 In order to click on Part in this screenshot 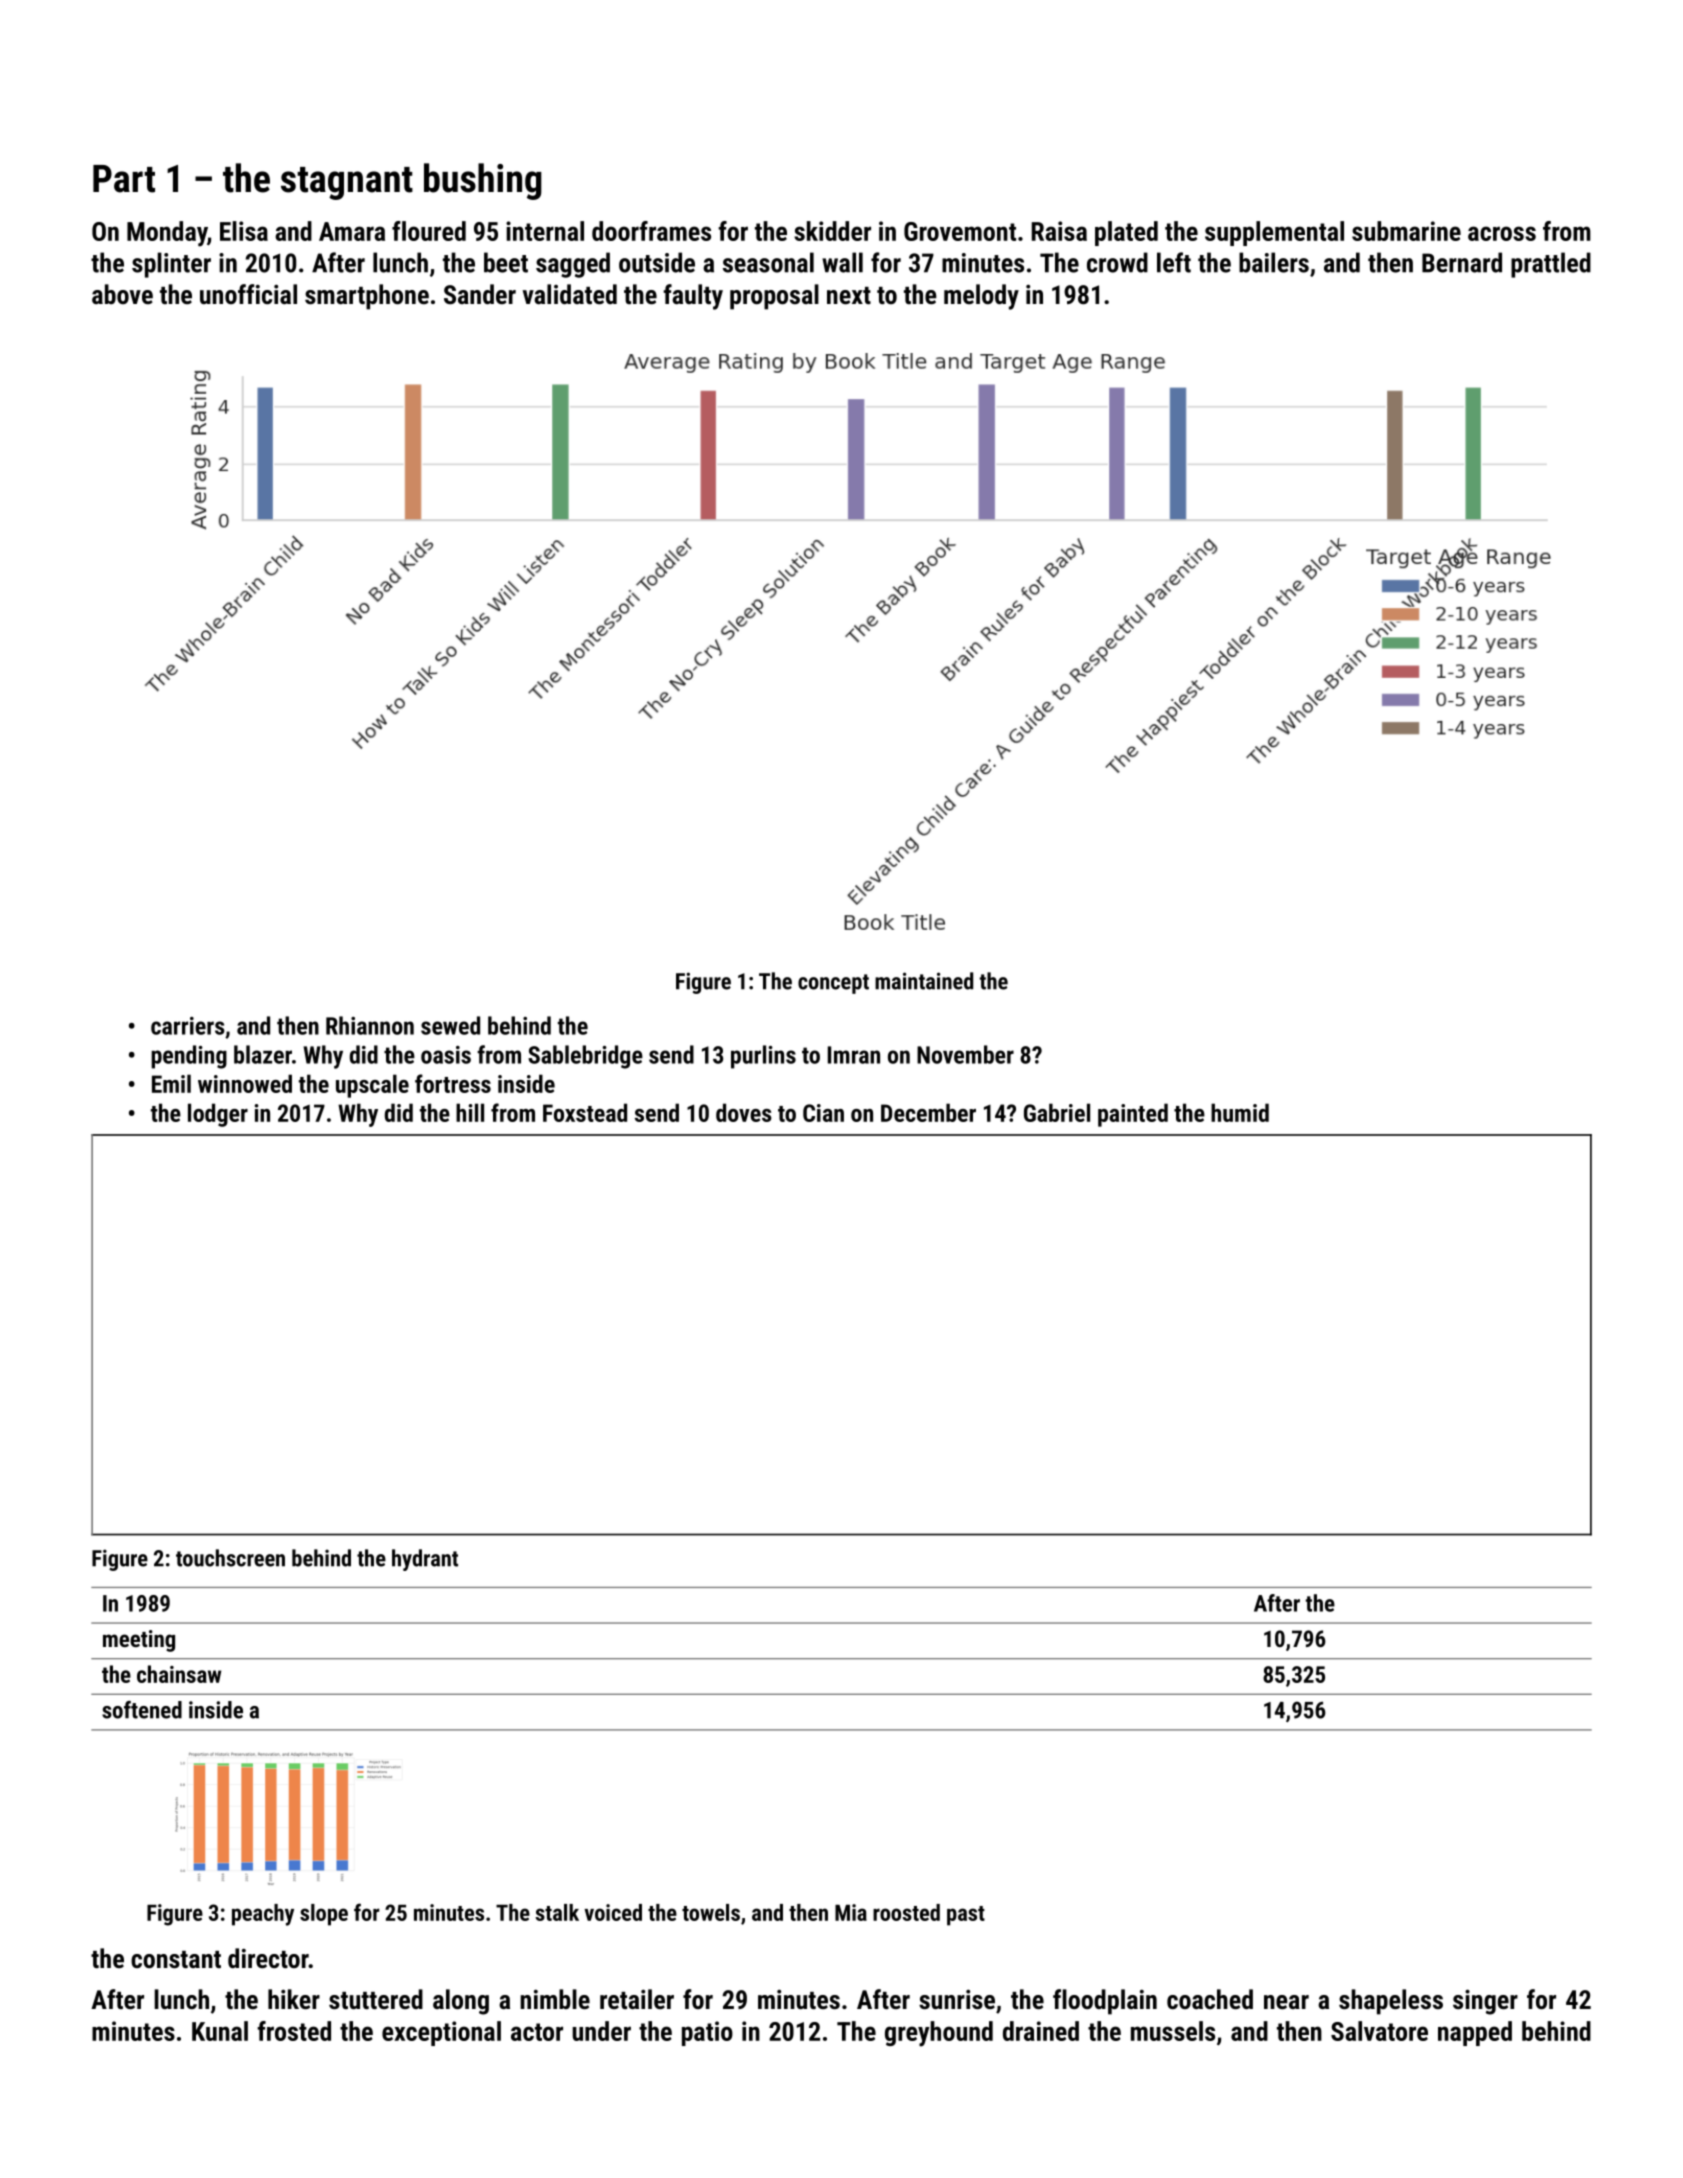, I will do `click(124, 179)`.
